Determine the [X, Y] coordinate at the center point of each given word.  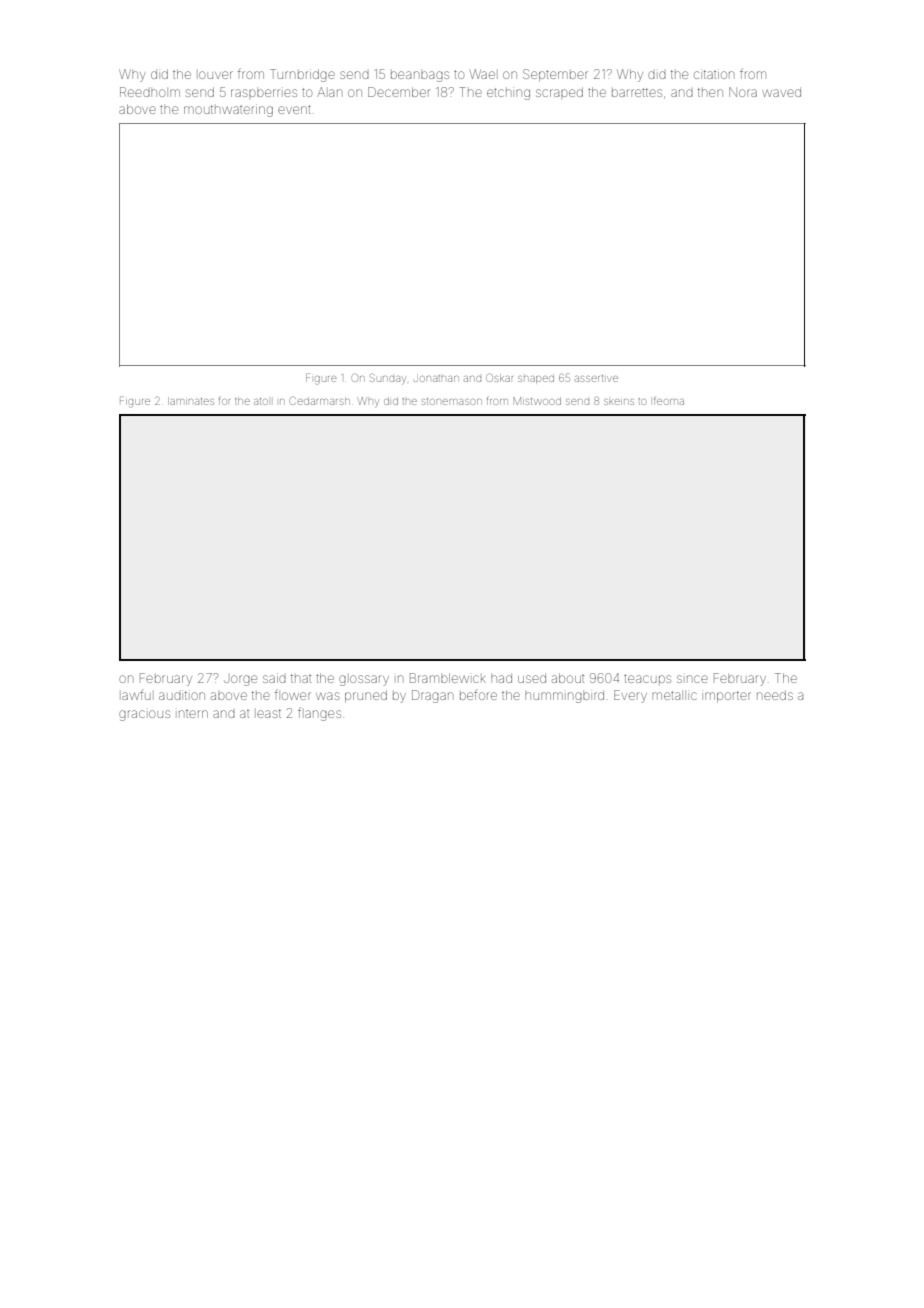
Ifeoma [669, 400]
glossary [364, 680]
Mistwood [537, 401]
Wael [482, 74]
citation [714, 74]
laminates [191, 401]
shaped [536, 380]
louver [216, 75]
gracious [144, 715]
